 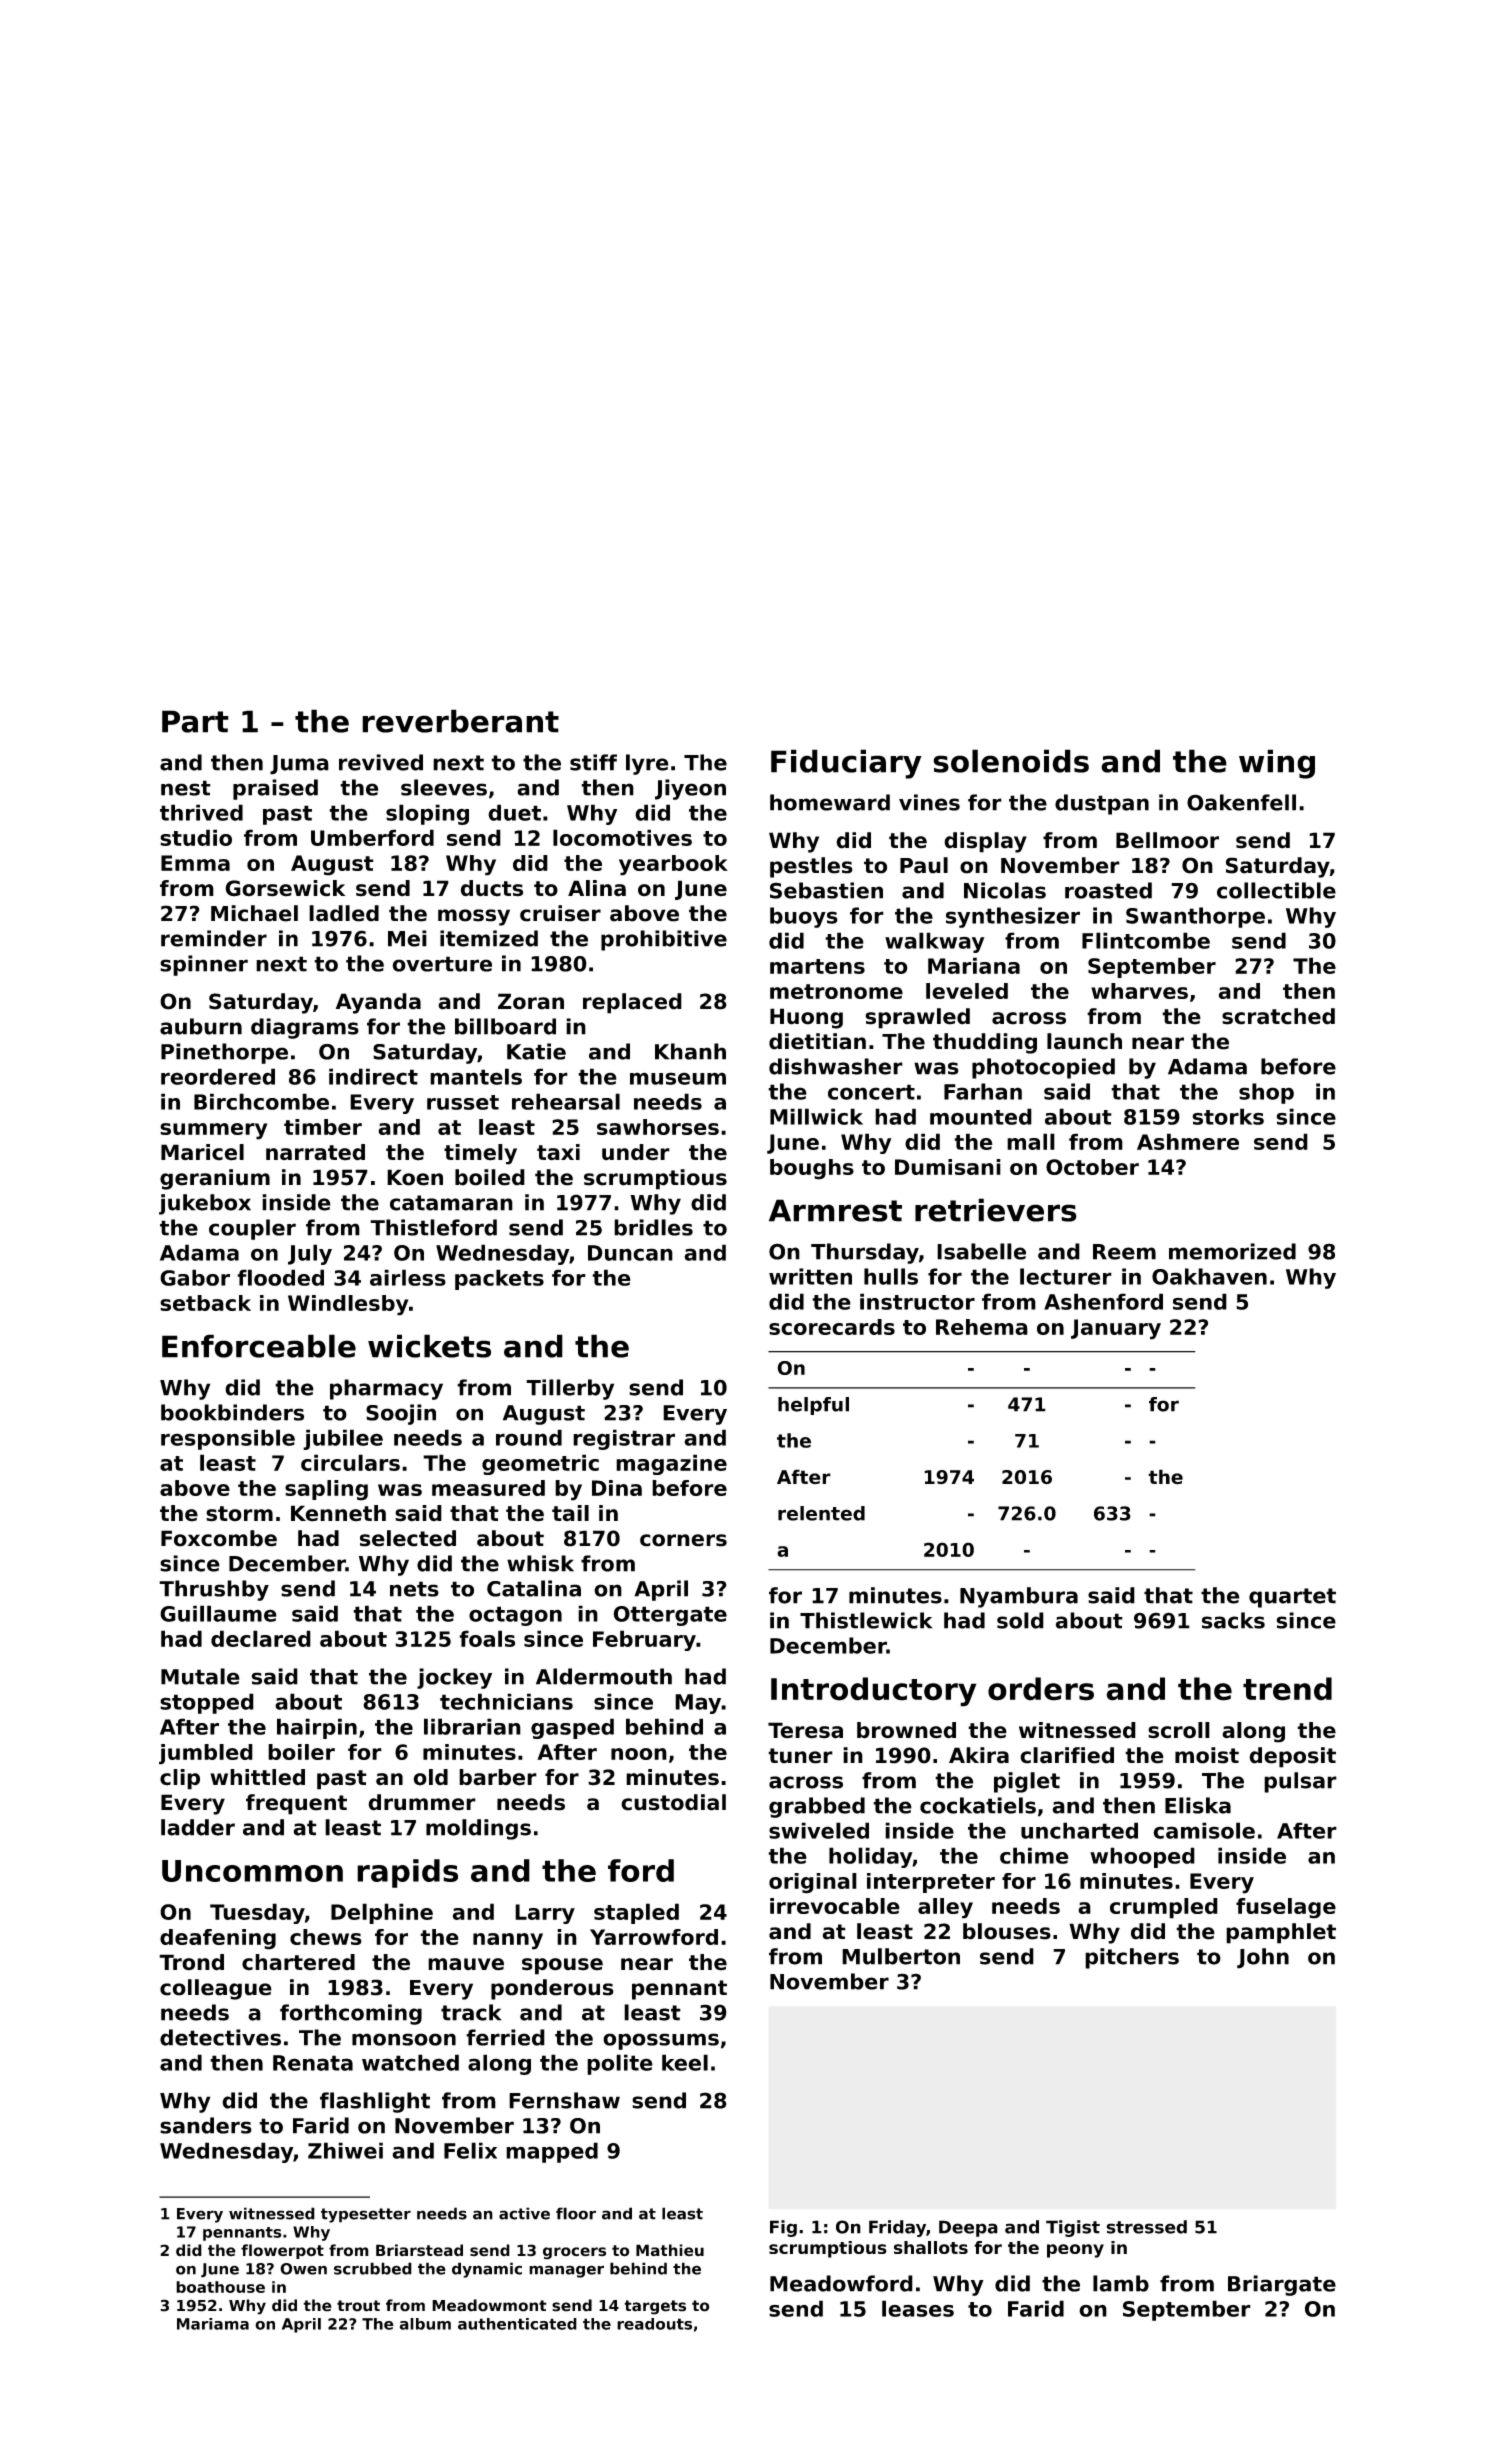 I want to click on lamb, so click(x=1121, y=2283).
